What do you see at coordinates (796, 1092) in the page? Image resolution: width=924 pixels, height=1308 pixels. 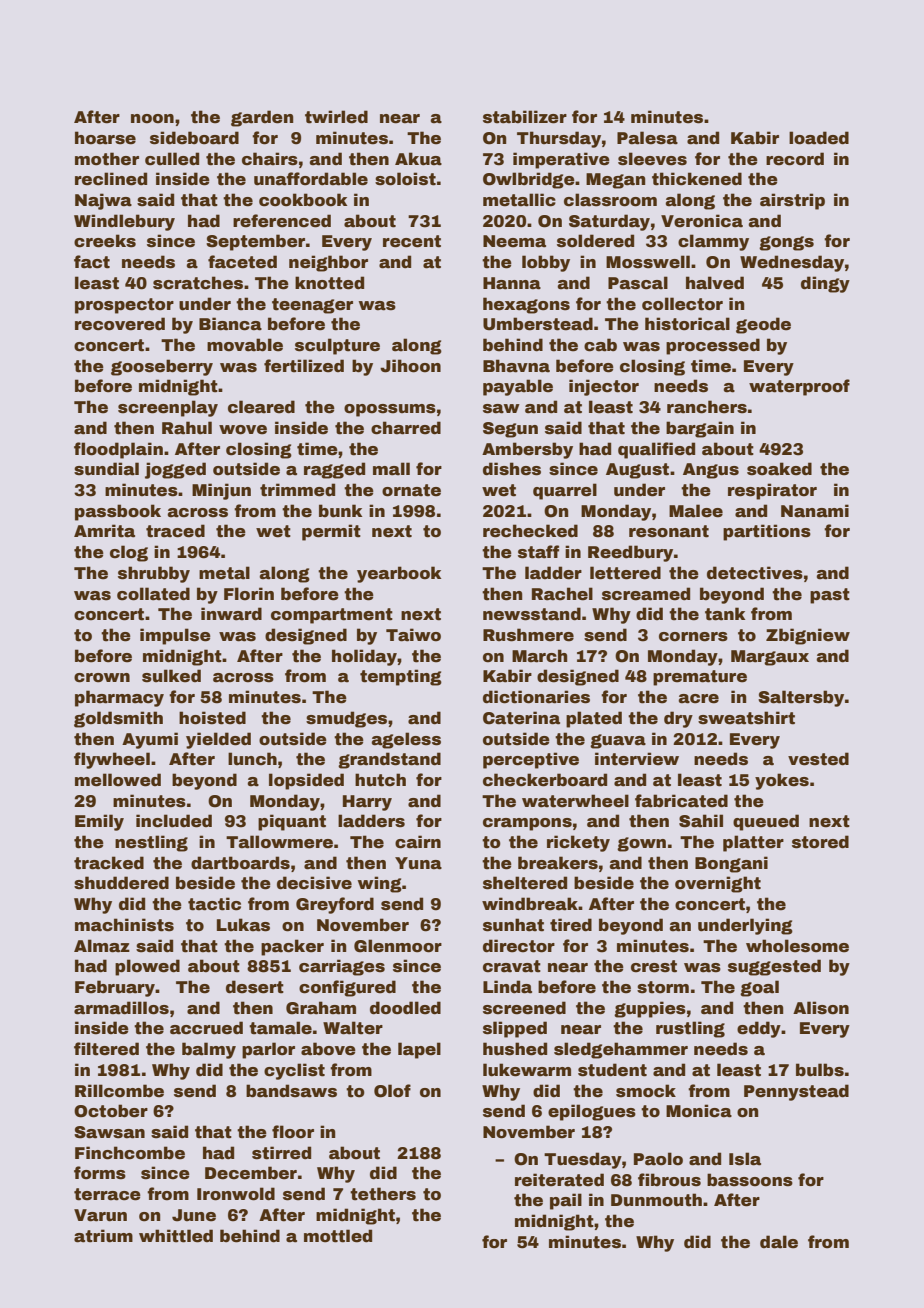 I see `Pennystead` at bounding box center [796, 1092].
